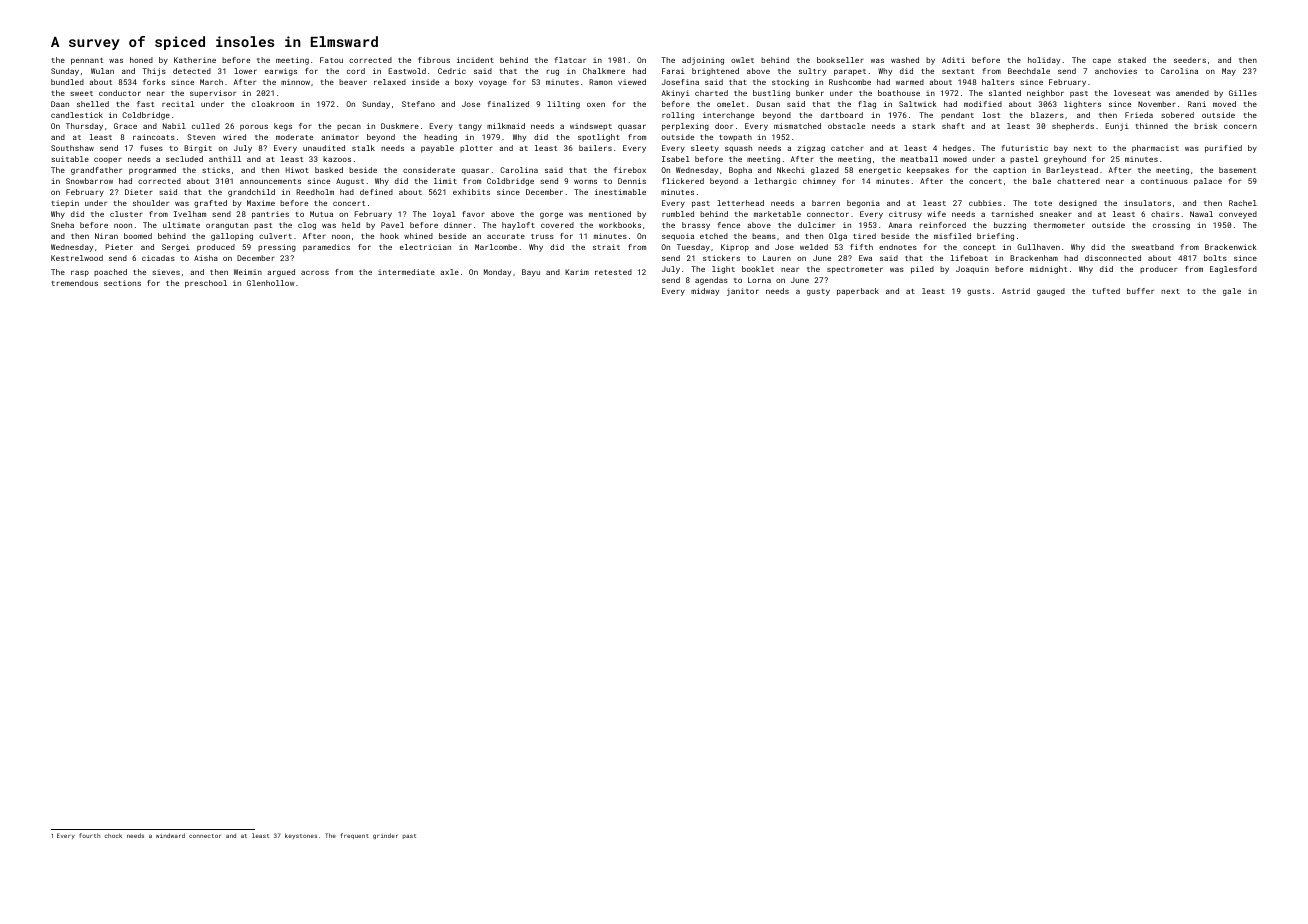  What do you see at coordinates (281, 72) in the page?
I see `earwigs` at bounding box center [281, 72].
